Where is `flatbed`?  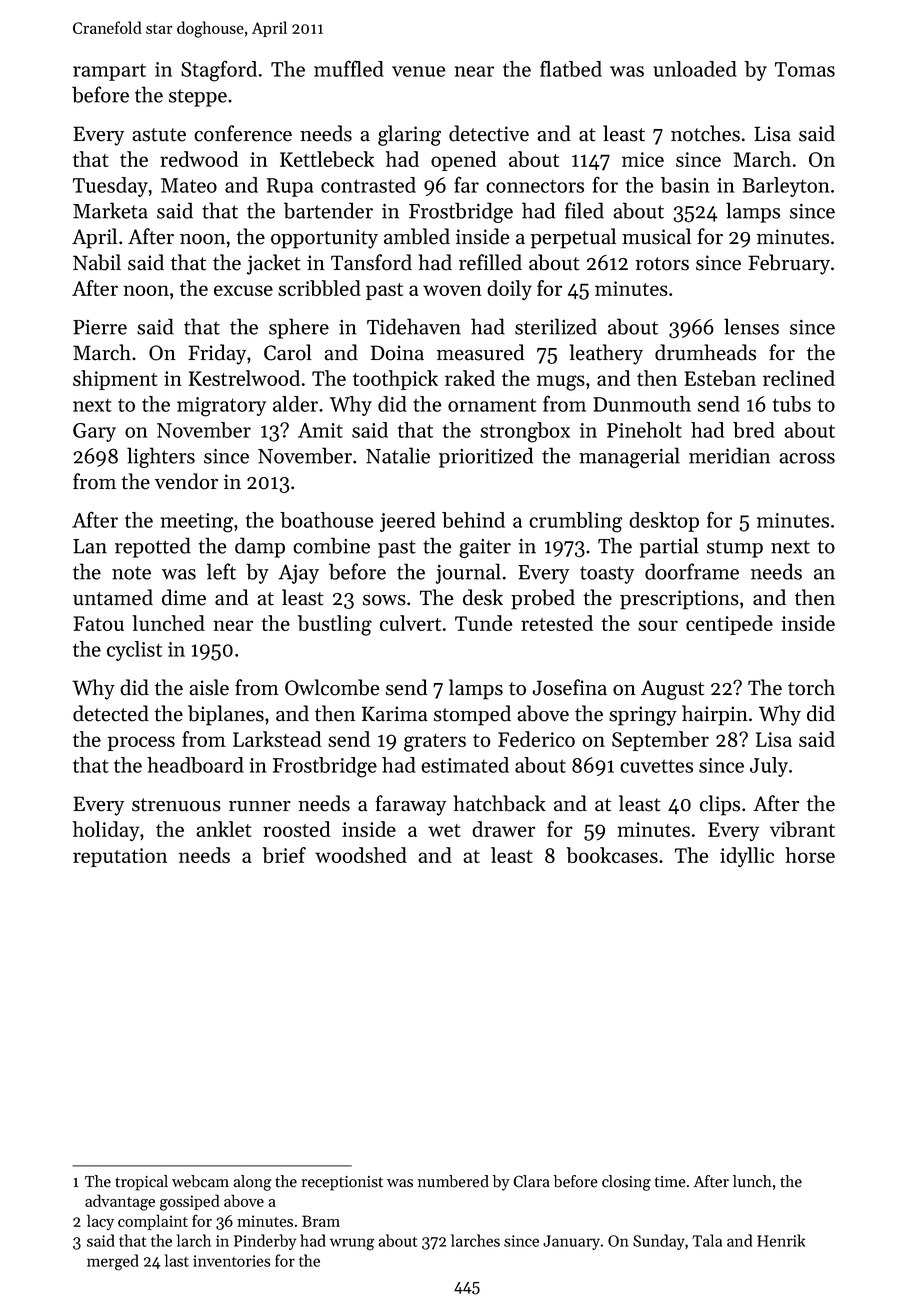
flatbed is located at coordinates (571, 68).
